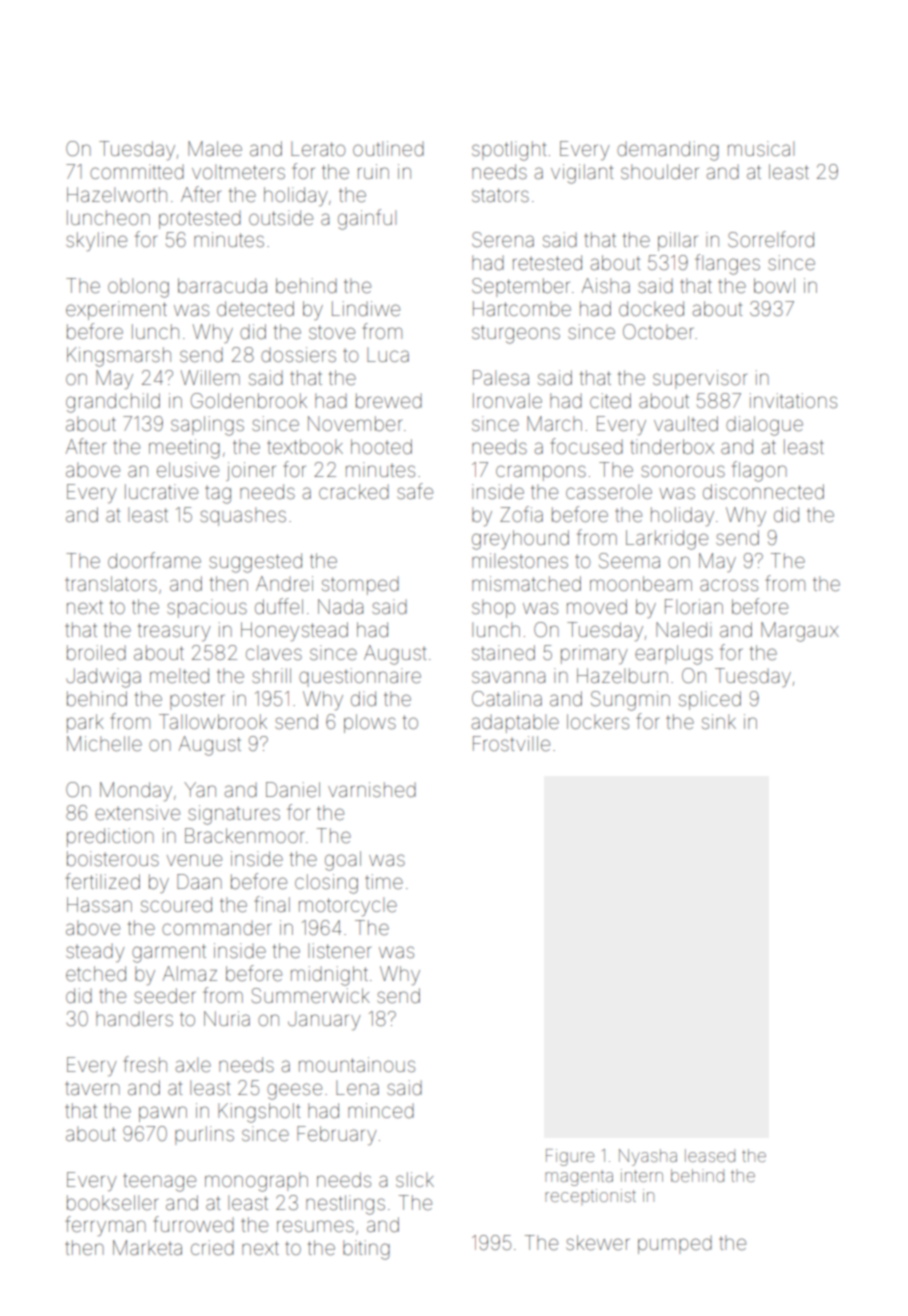 Image resolution: width=908 pixels, height=1316 pixels. Describe the element at coordinates (96, 241) in the image. I see `skyline` at that location.
